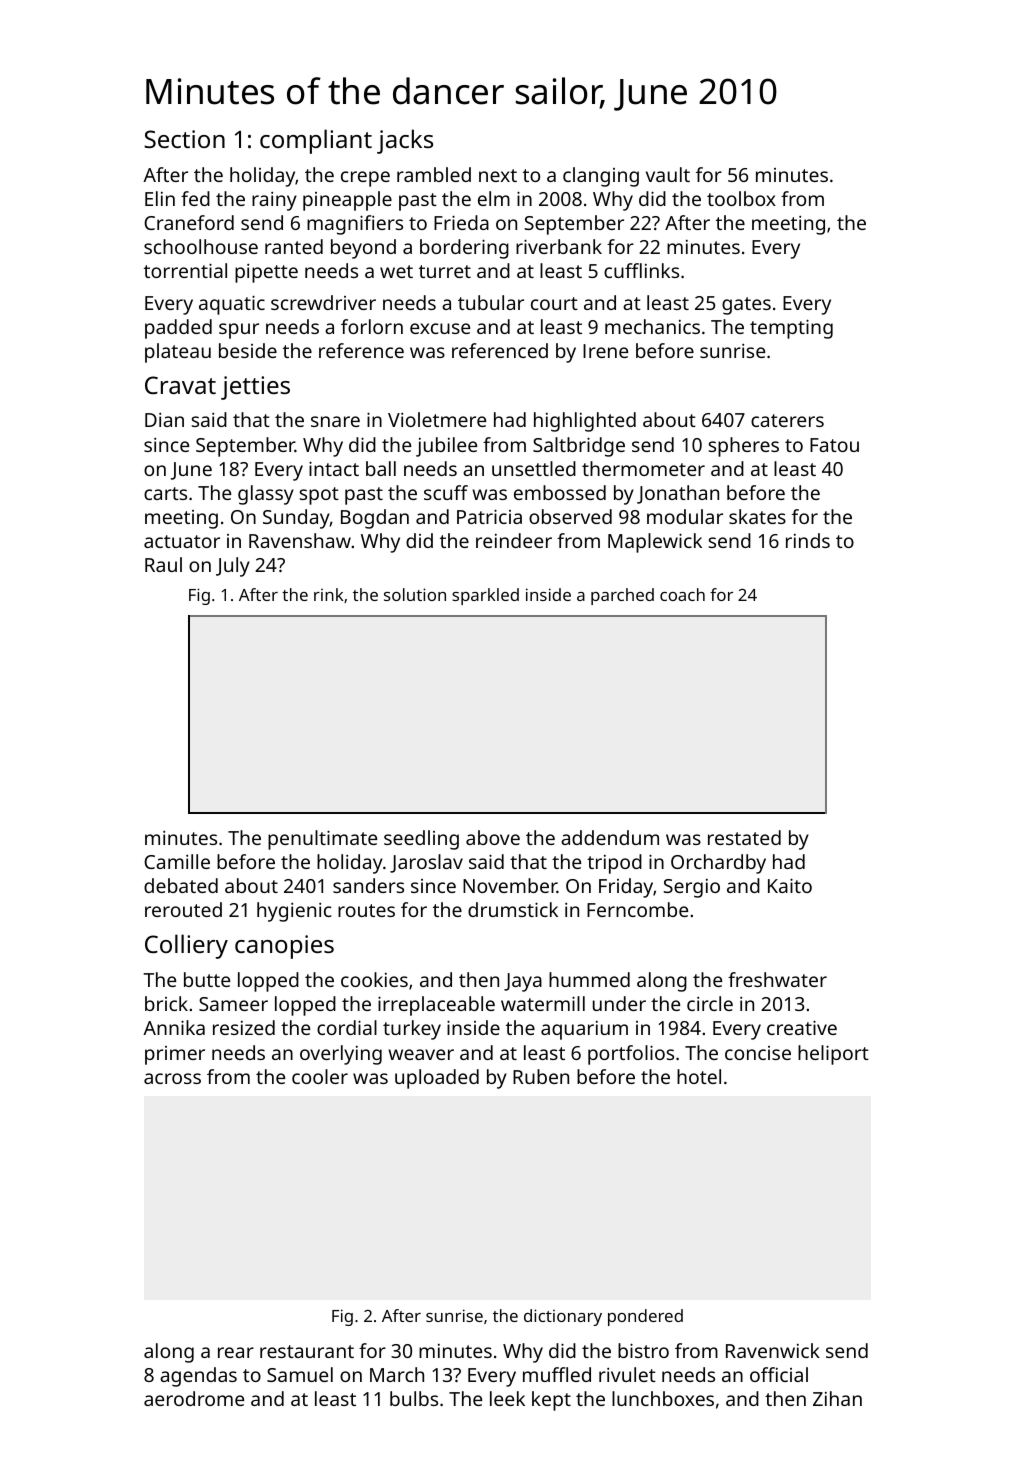 This screenshot has height=1470, width=1015. I want to click on rainy, so click(274, 201).
